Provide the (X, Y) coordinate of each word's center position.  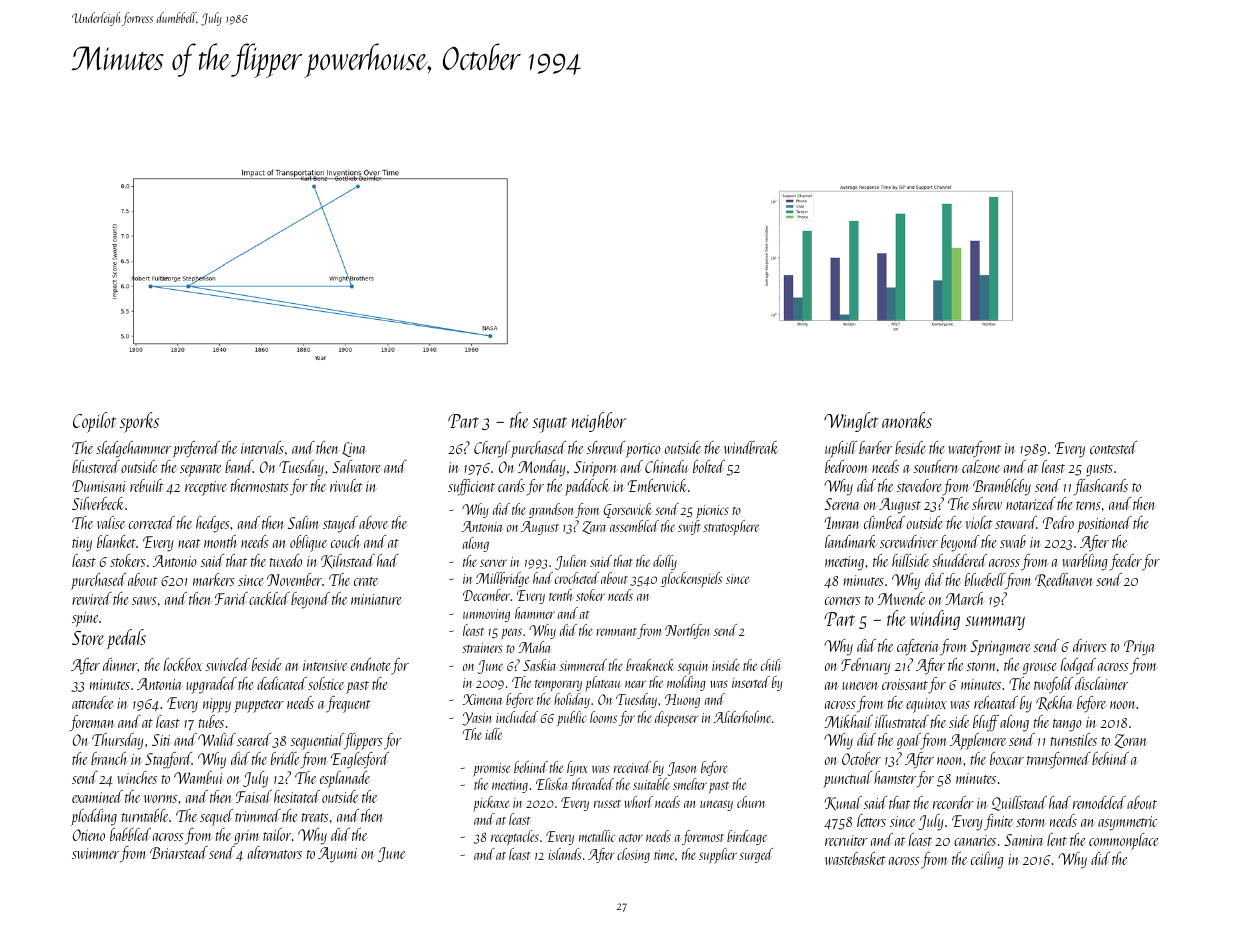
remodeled (1099, 802)
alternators (275, 852)
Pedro (1058, 522)
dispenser (676, 719)
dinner (120, 664)
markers (213, 579)
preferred (196, 449)
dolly (665, 562)
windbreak (751, 447)
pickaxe (491, 803)
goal (909, 741)
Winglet (851, 422)
